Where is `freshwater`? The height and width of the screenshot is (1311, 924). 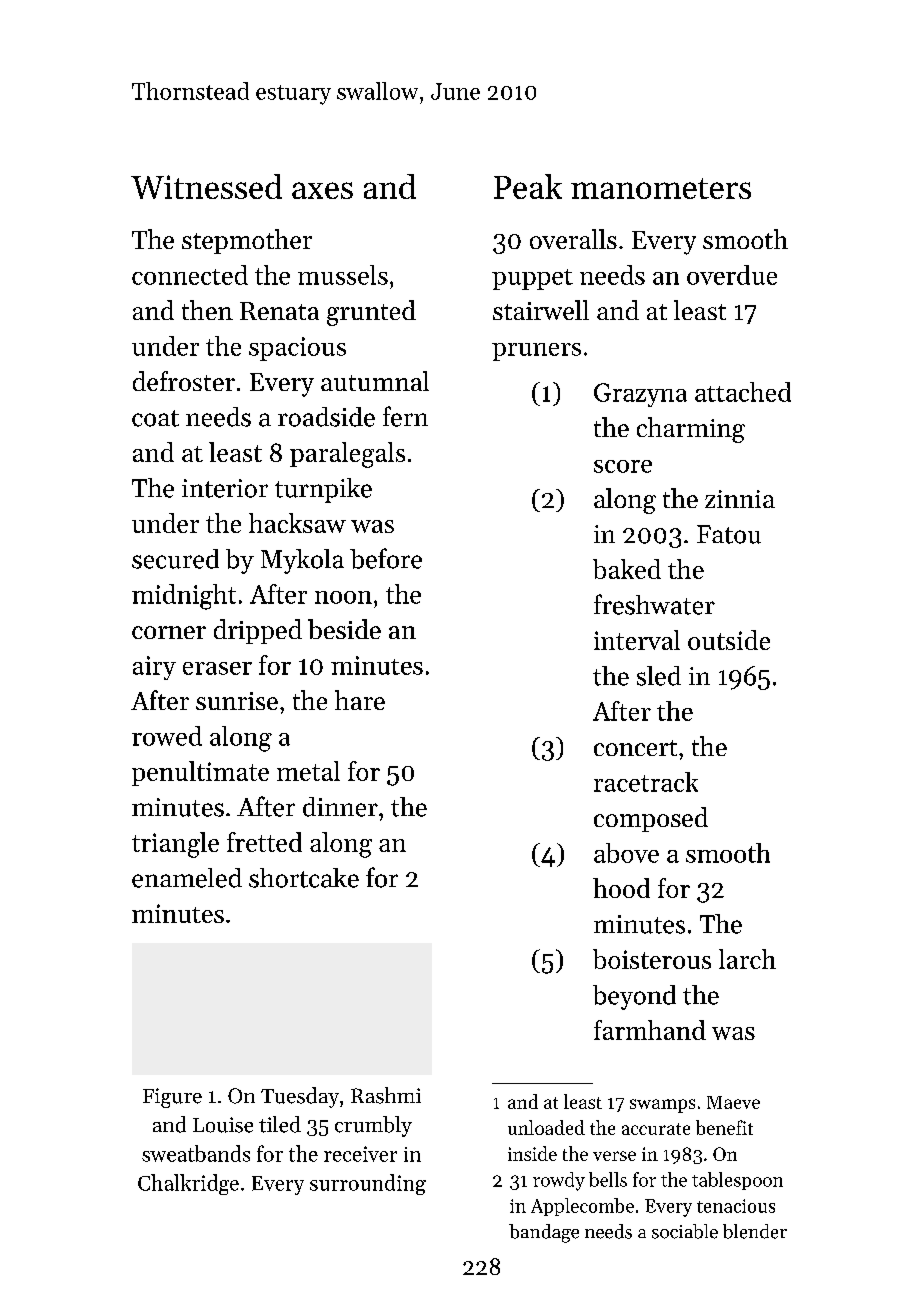
freshwater is located at coordinates (654, 604).
